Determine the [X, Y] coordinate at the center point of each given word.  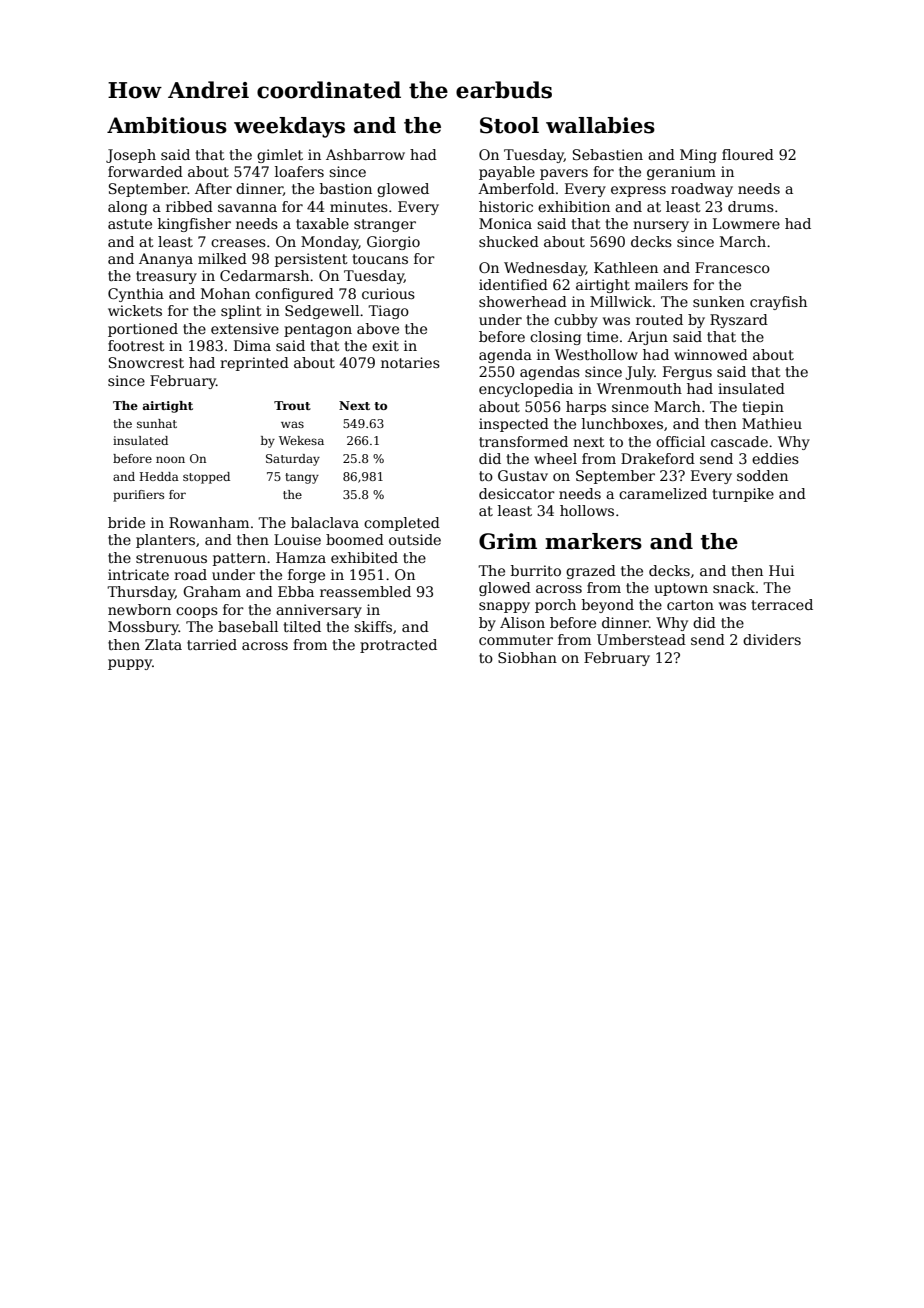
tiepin [763, 408]
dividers [772, 639]
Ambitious [167, 125]
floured [748, 154]
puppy [130, 664]
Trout [292, 405]
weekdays [289, 127]
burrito [536, 570]
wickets [135, 310]
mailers [661, 284]
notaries [410, 362]
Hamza [301, 557]
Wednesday [545, 269]
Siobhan [527, 657]
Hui [781, 570]
